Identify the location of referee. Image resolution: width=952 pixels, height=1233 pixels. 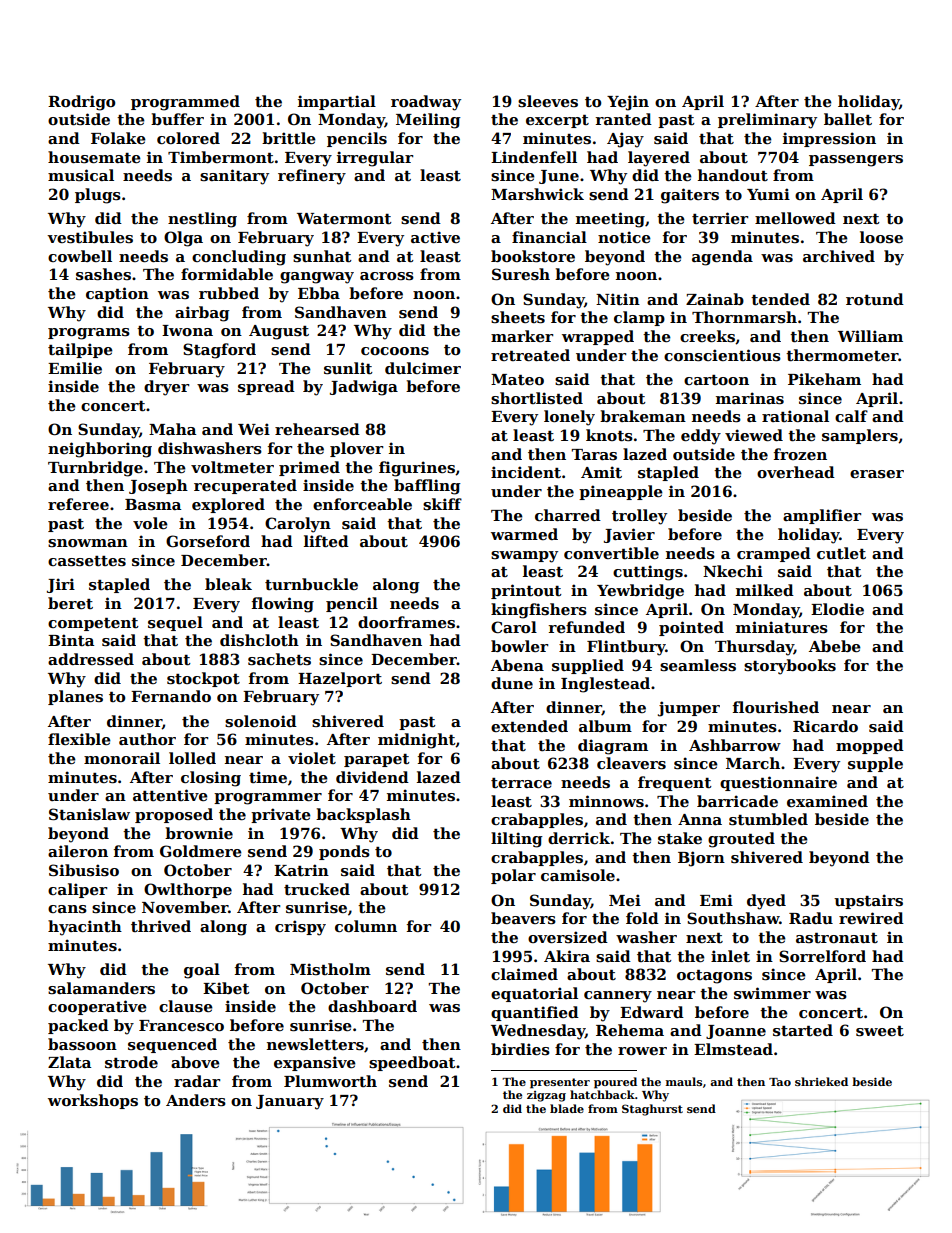
(78, 504).
